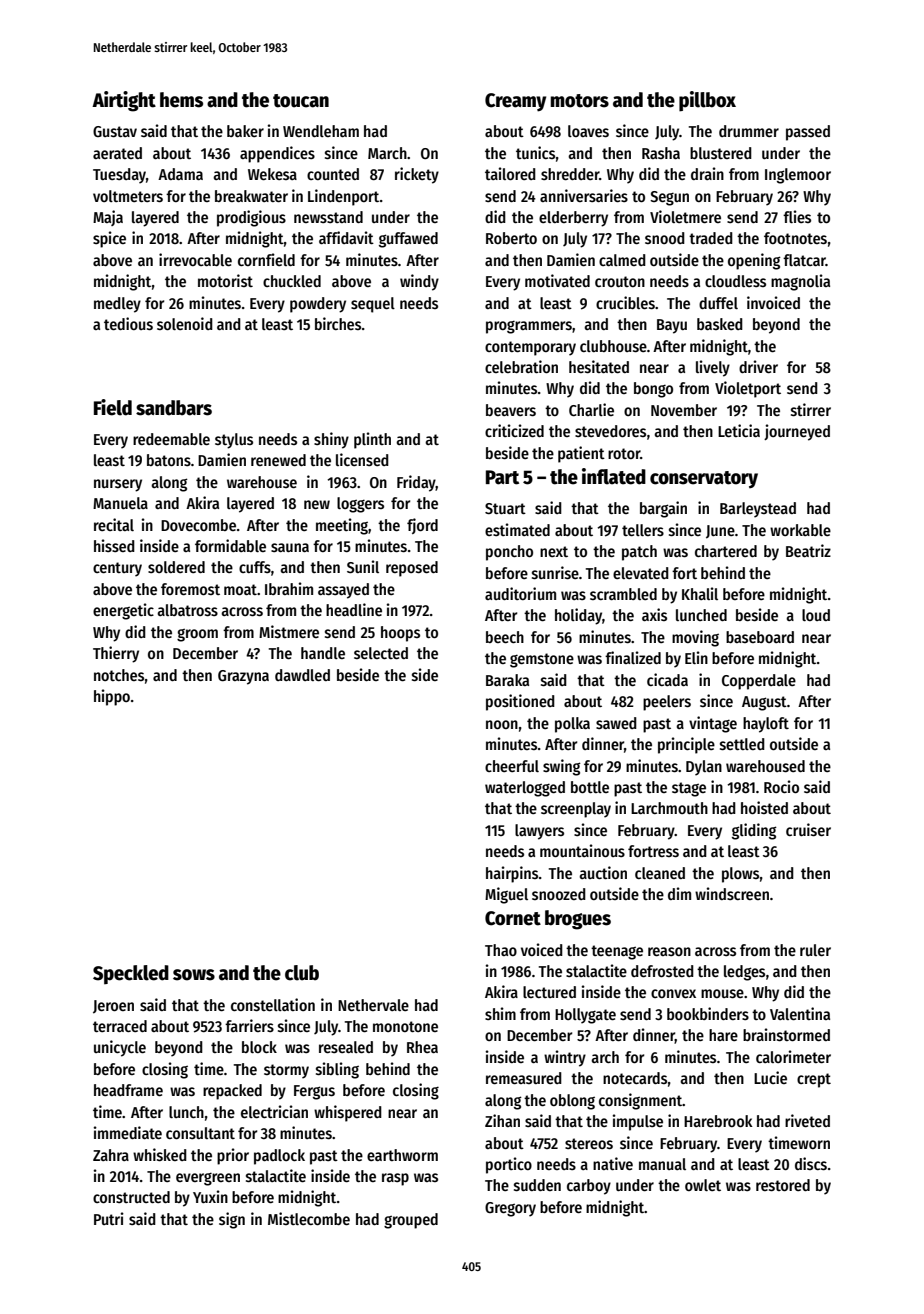 Image resolution: width=924 pixels, height=1314 pixels. What do you see at coordinates (530, 348) in the image?
I see `contemporary` at bounding box center [530, 348].
